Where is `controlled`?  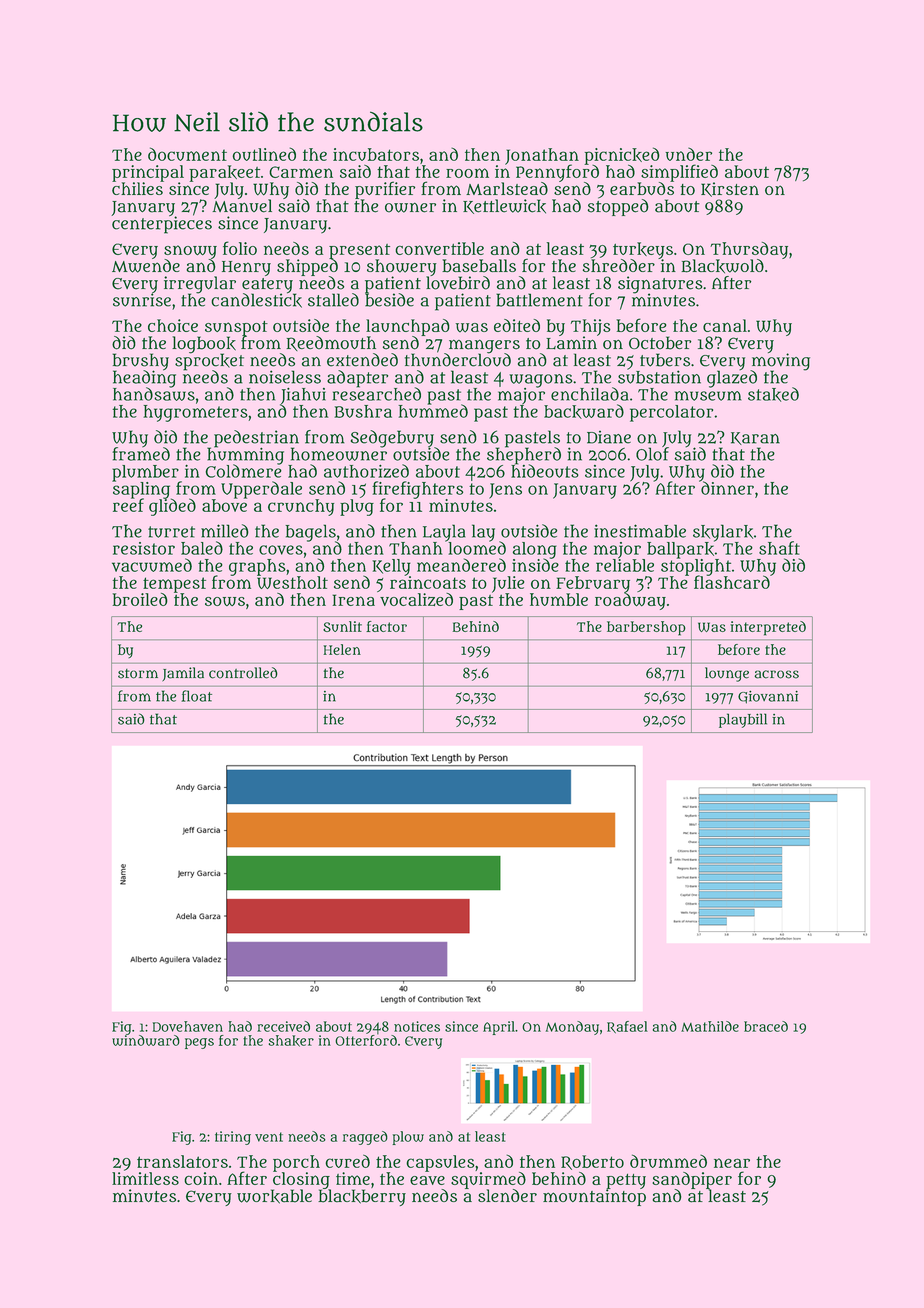 controlled is located at coordinates (243, 673).
